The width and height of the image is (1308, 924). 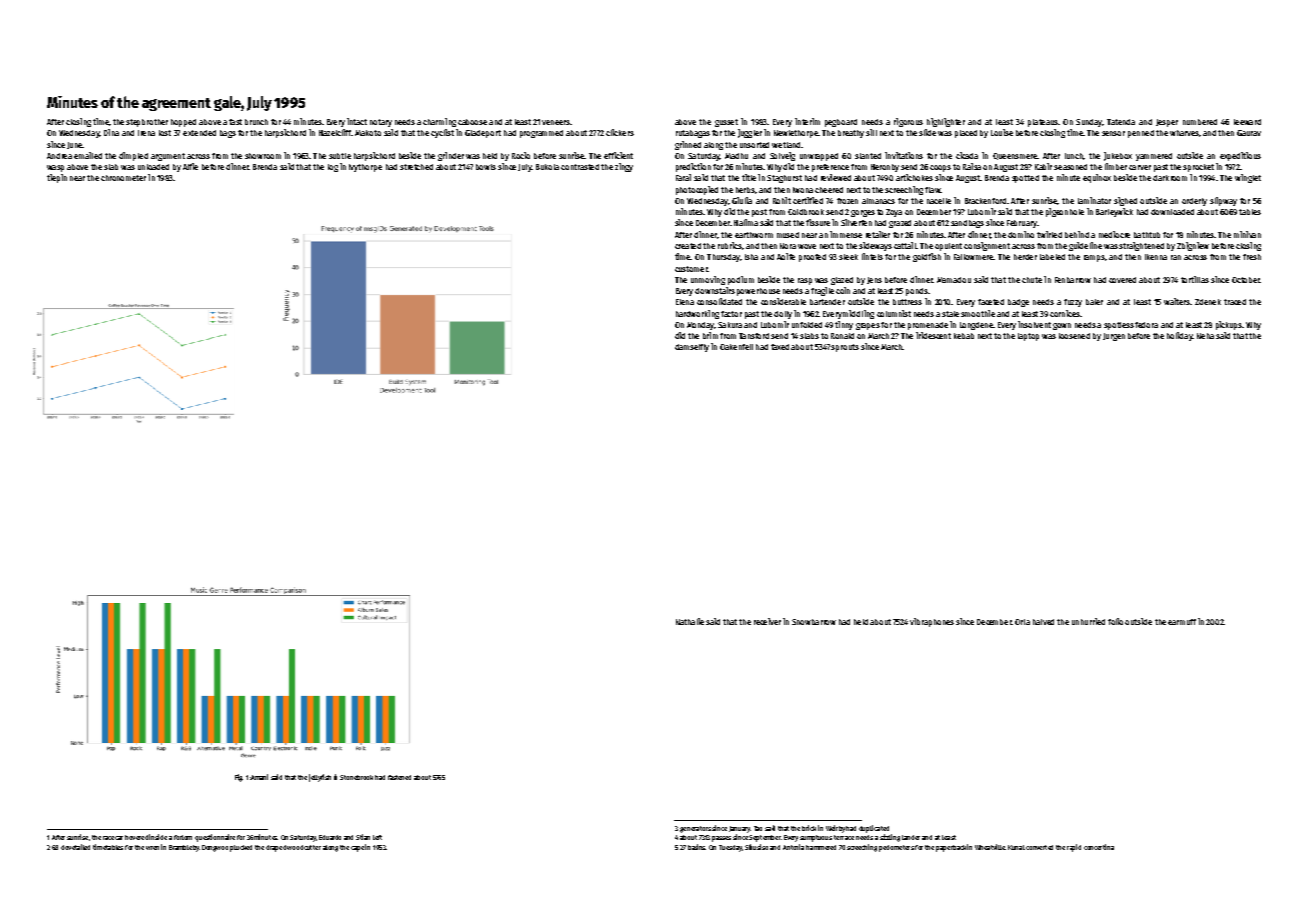 What do you see at coordinates (1115, 621) in the image?
I see `folio` at bounding box center [1115, 621].
